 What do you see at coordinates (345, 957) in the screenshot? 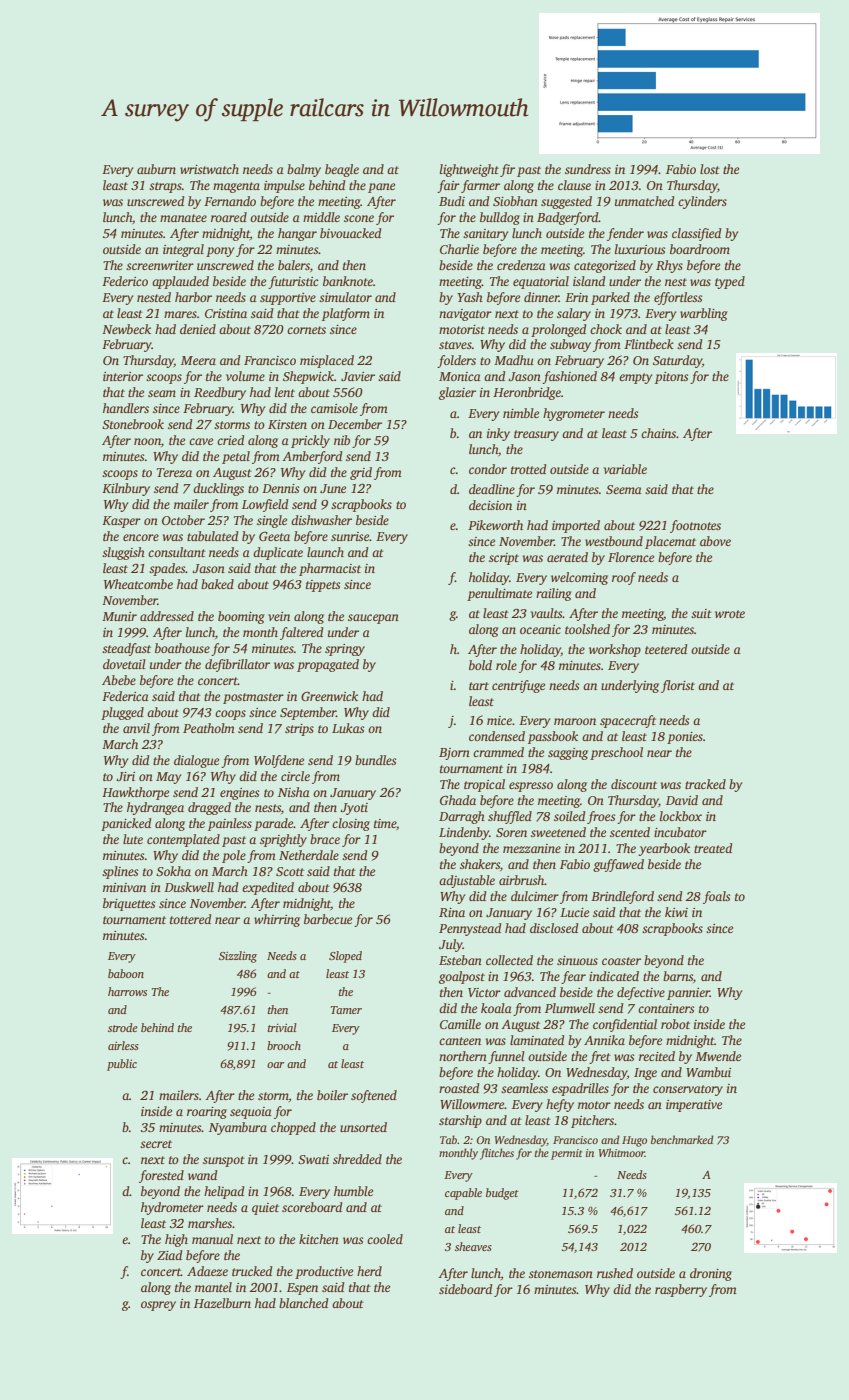
I see `Sloped` at bounding box center [345, 957].
